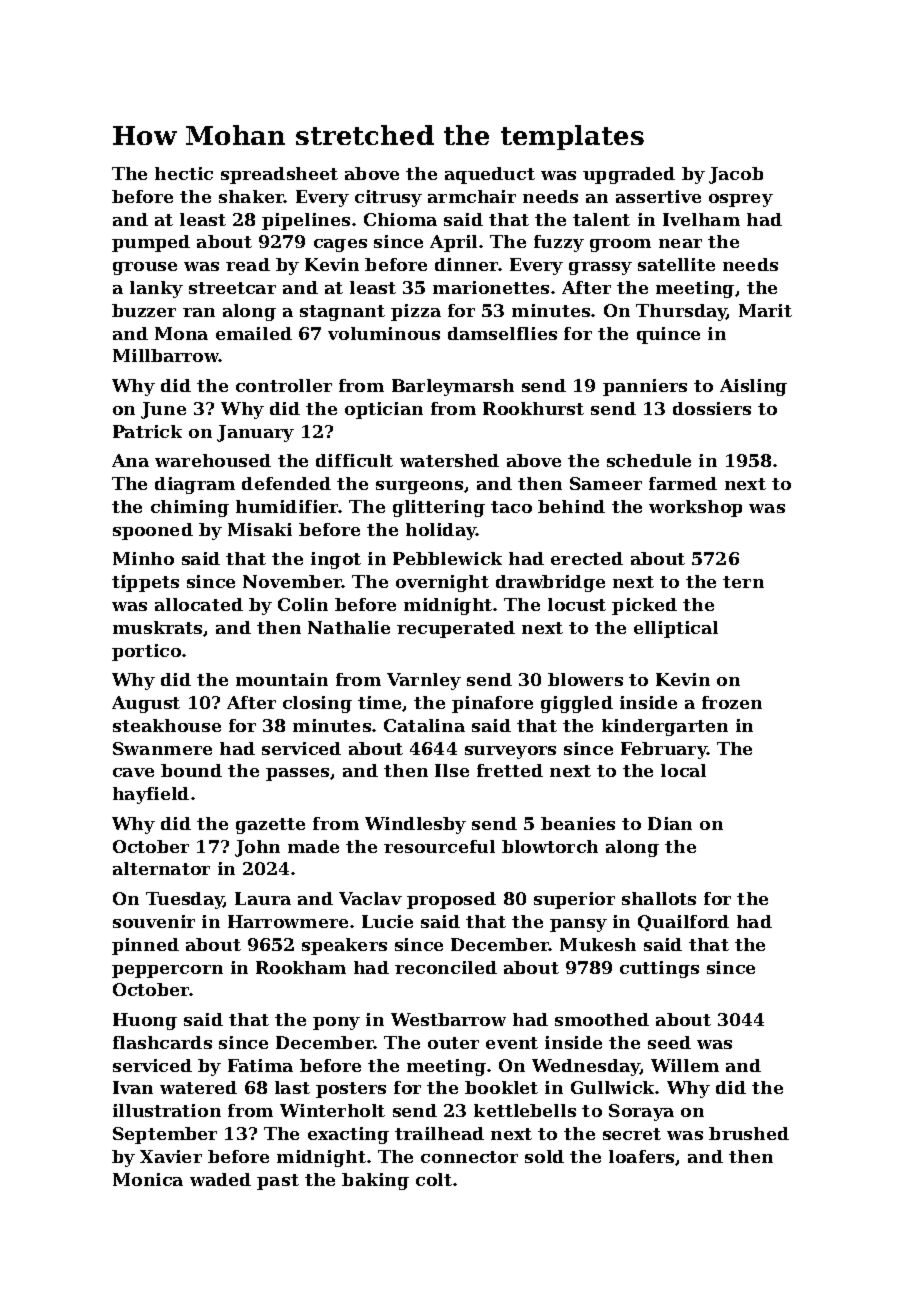  Describe the element at coordinates (336, 1023) in the screenshot. I see `pony` at that location.
